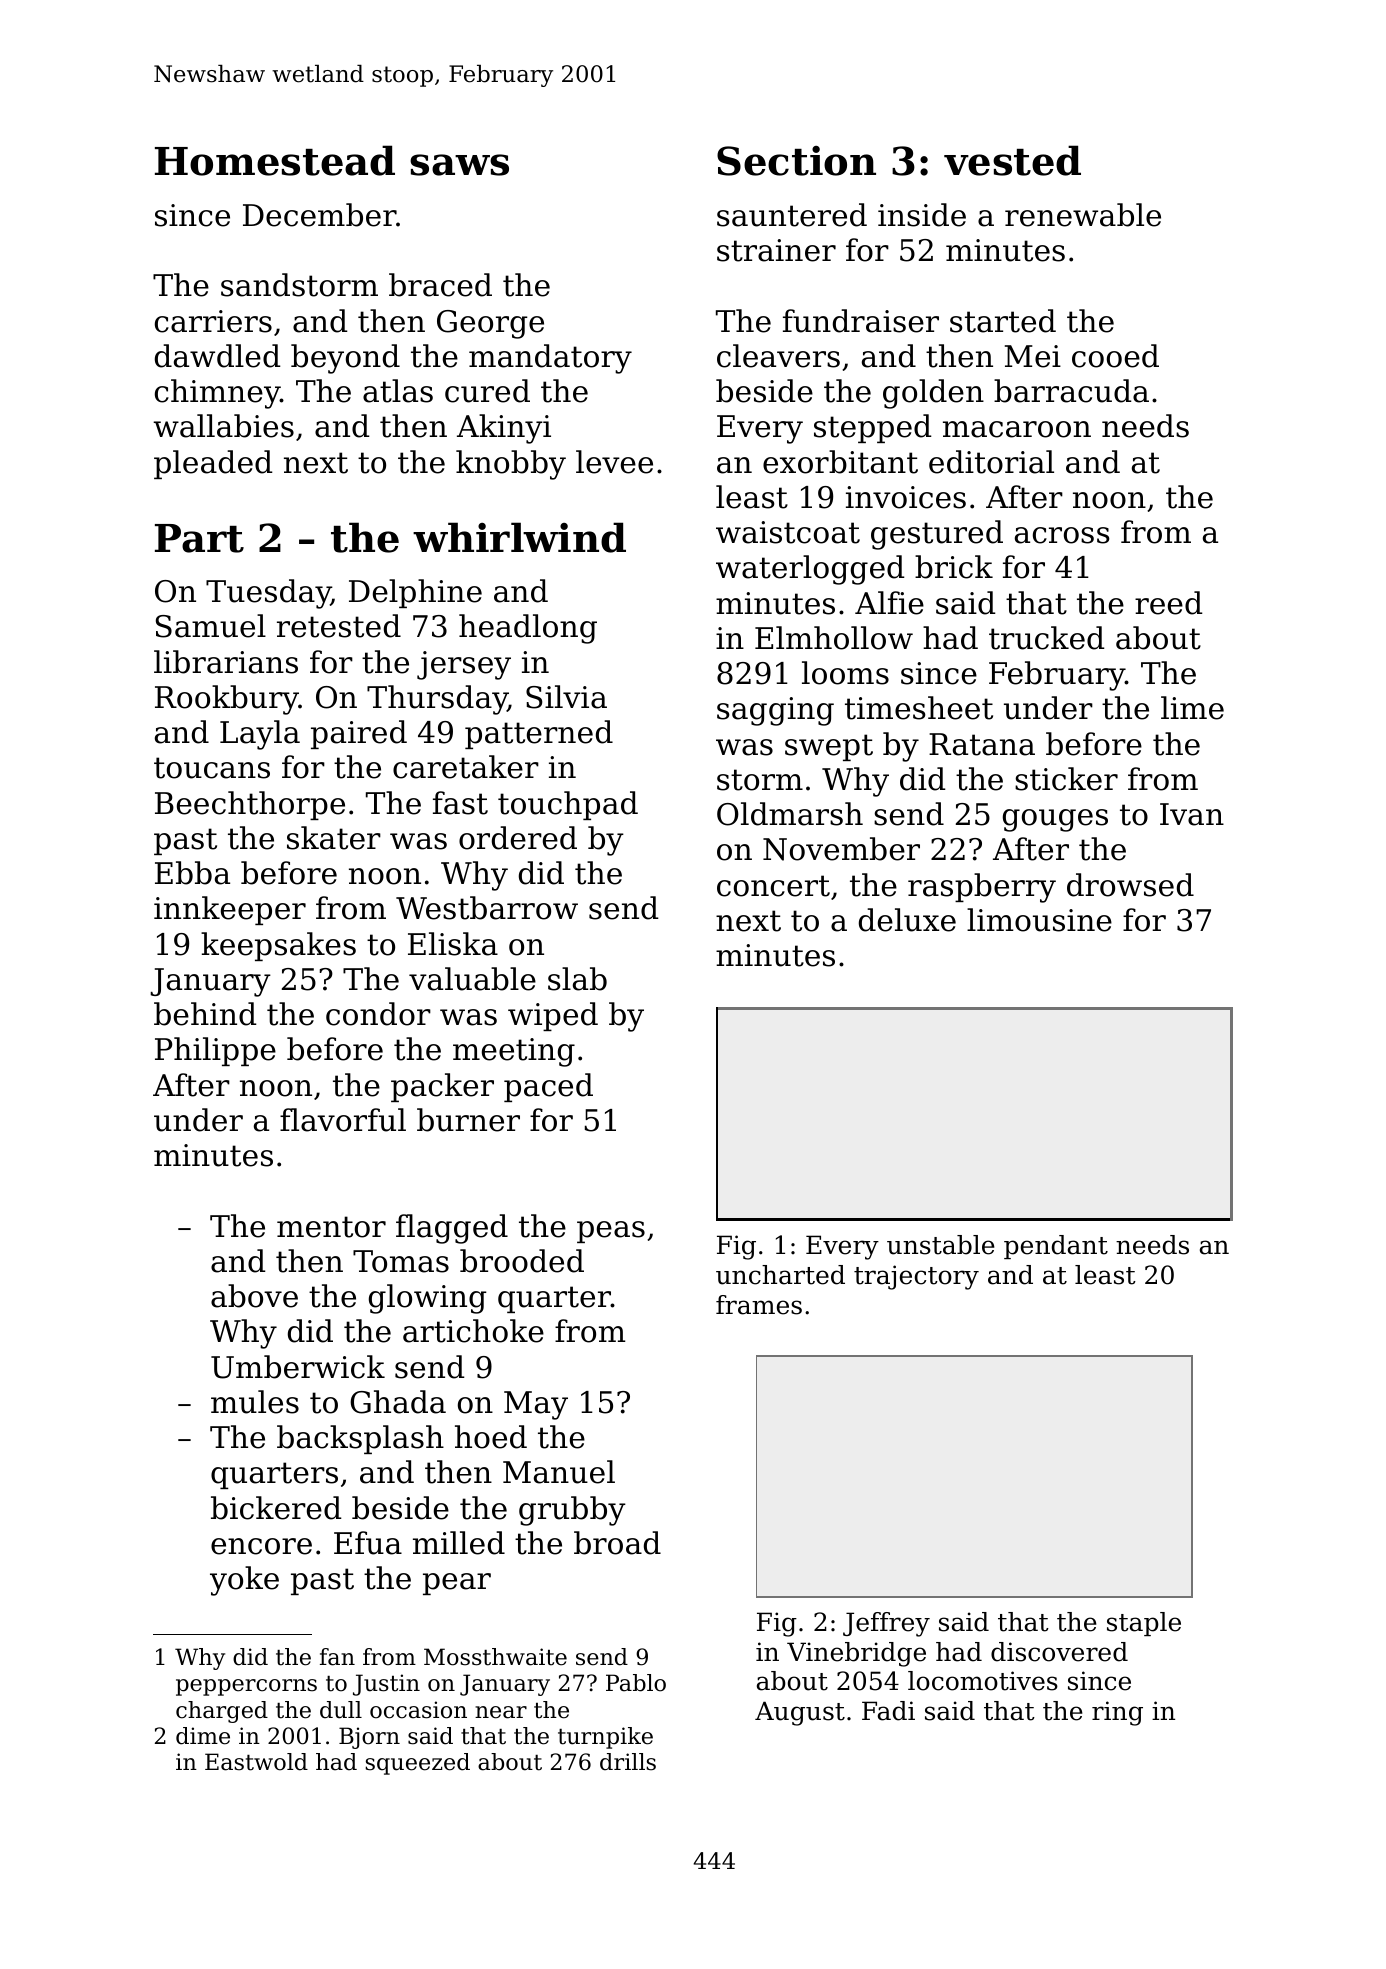 The width and height of the screenshot is (1386, 1969). What do you see at coordinates (369, 1738) in the screenshot?
I see `Bjorn` at bounding box center [369, 1738].
